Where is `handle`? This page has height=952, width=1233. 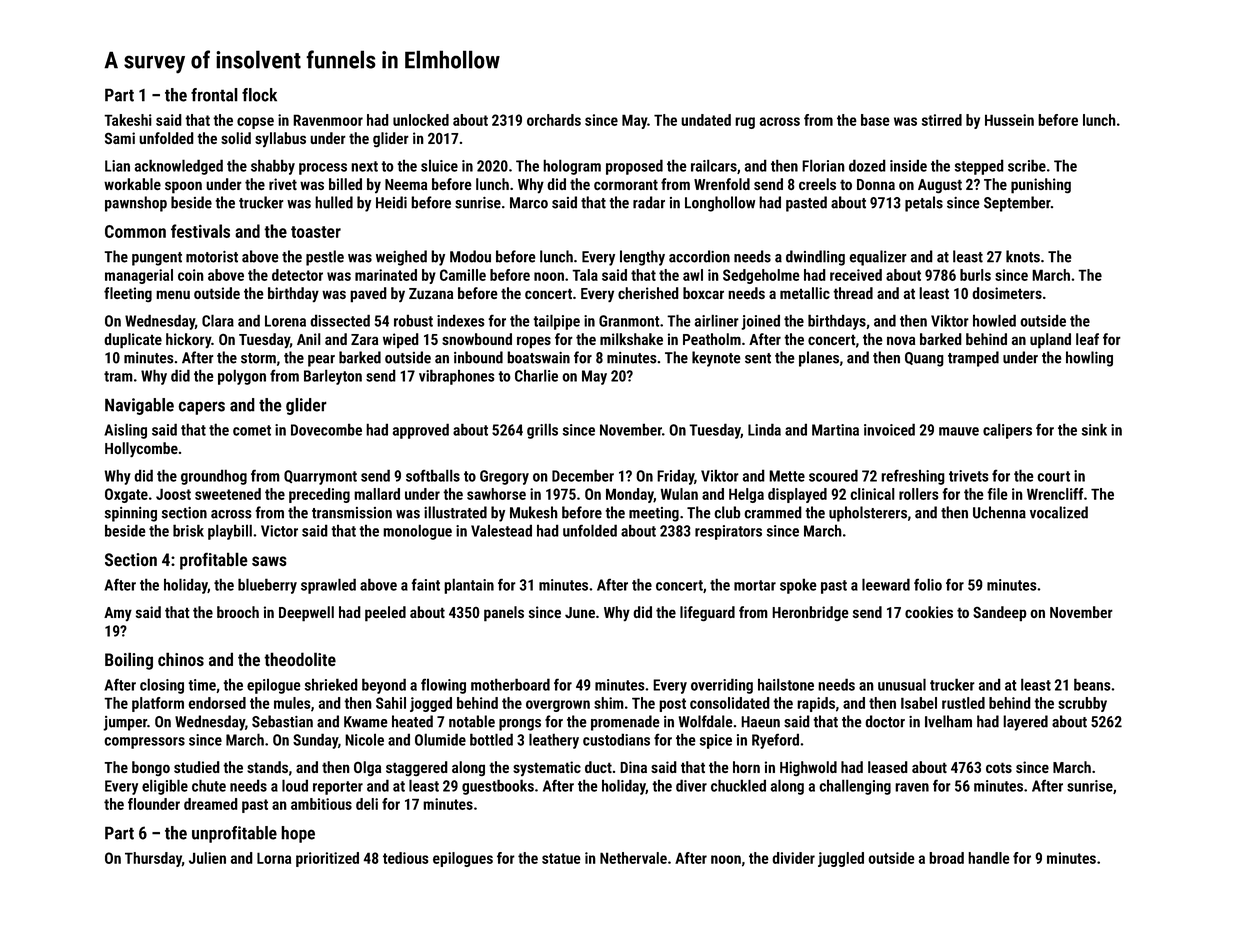
handle is located at coordinates (989, 858).
